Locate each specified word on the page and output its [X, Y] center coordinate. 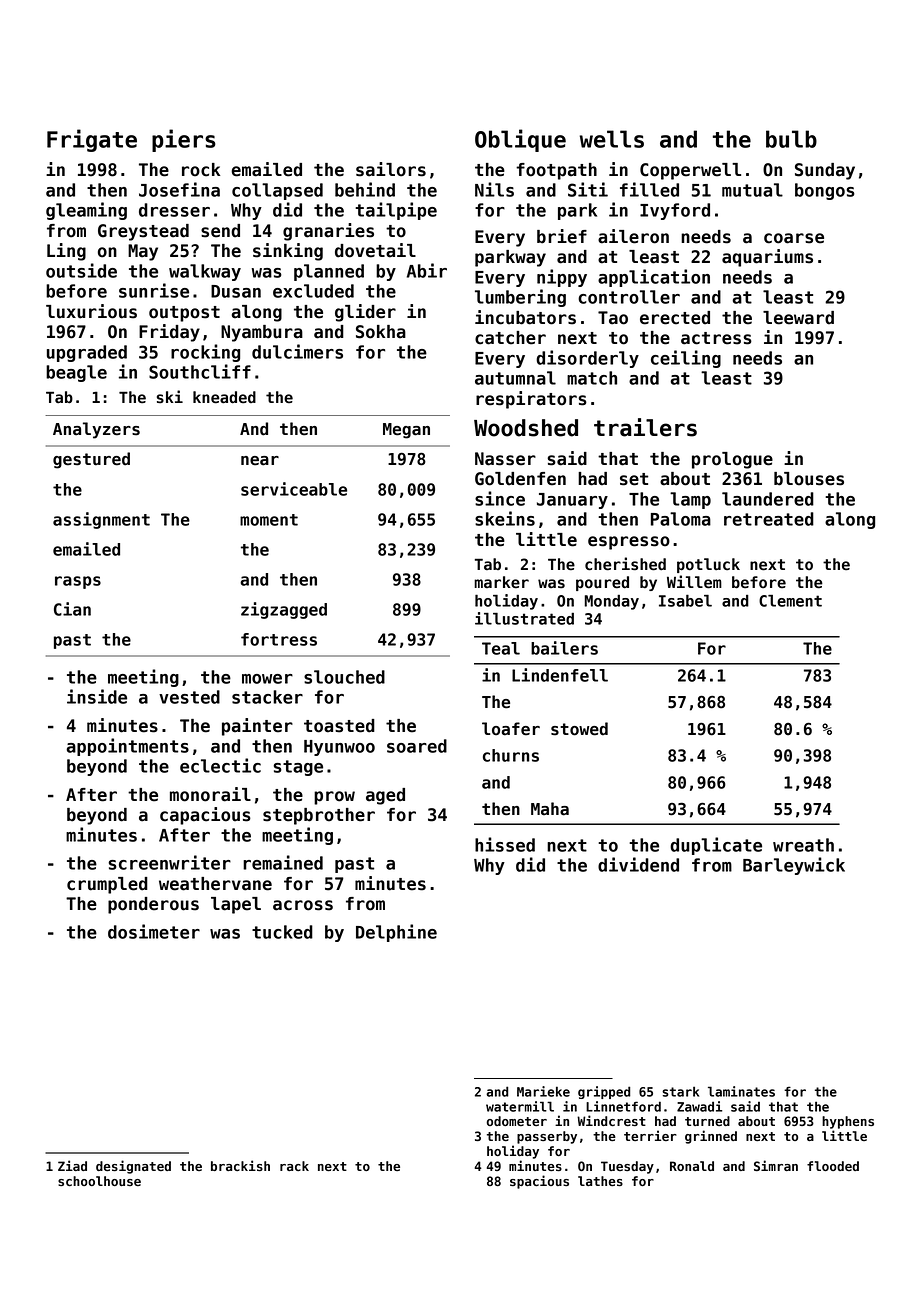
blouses [809, 479]
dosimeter [154, 931]
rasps [78, 582]
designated [133, 1167]
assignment [101, 520]
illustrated [524, 618]
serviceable [294, 489]
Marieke [543, 1091]
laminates [741, 1091]
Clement [790, 601]
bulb [791, 139]
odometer [516, 1121]
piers [184, 140]
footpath [556, 171]
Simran [776, 1165]
